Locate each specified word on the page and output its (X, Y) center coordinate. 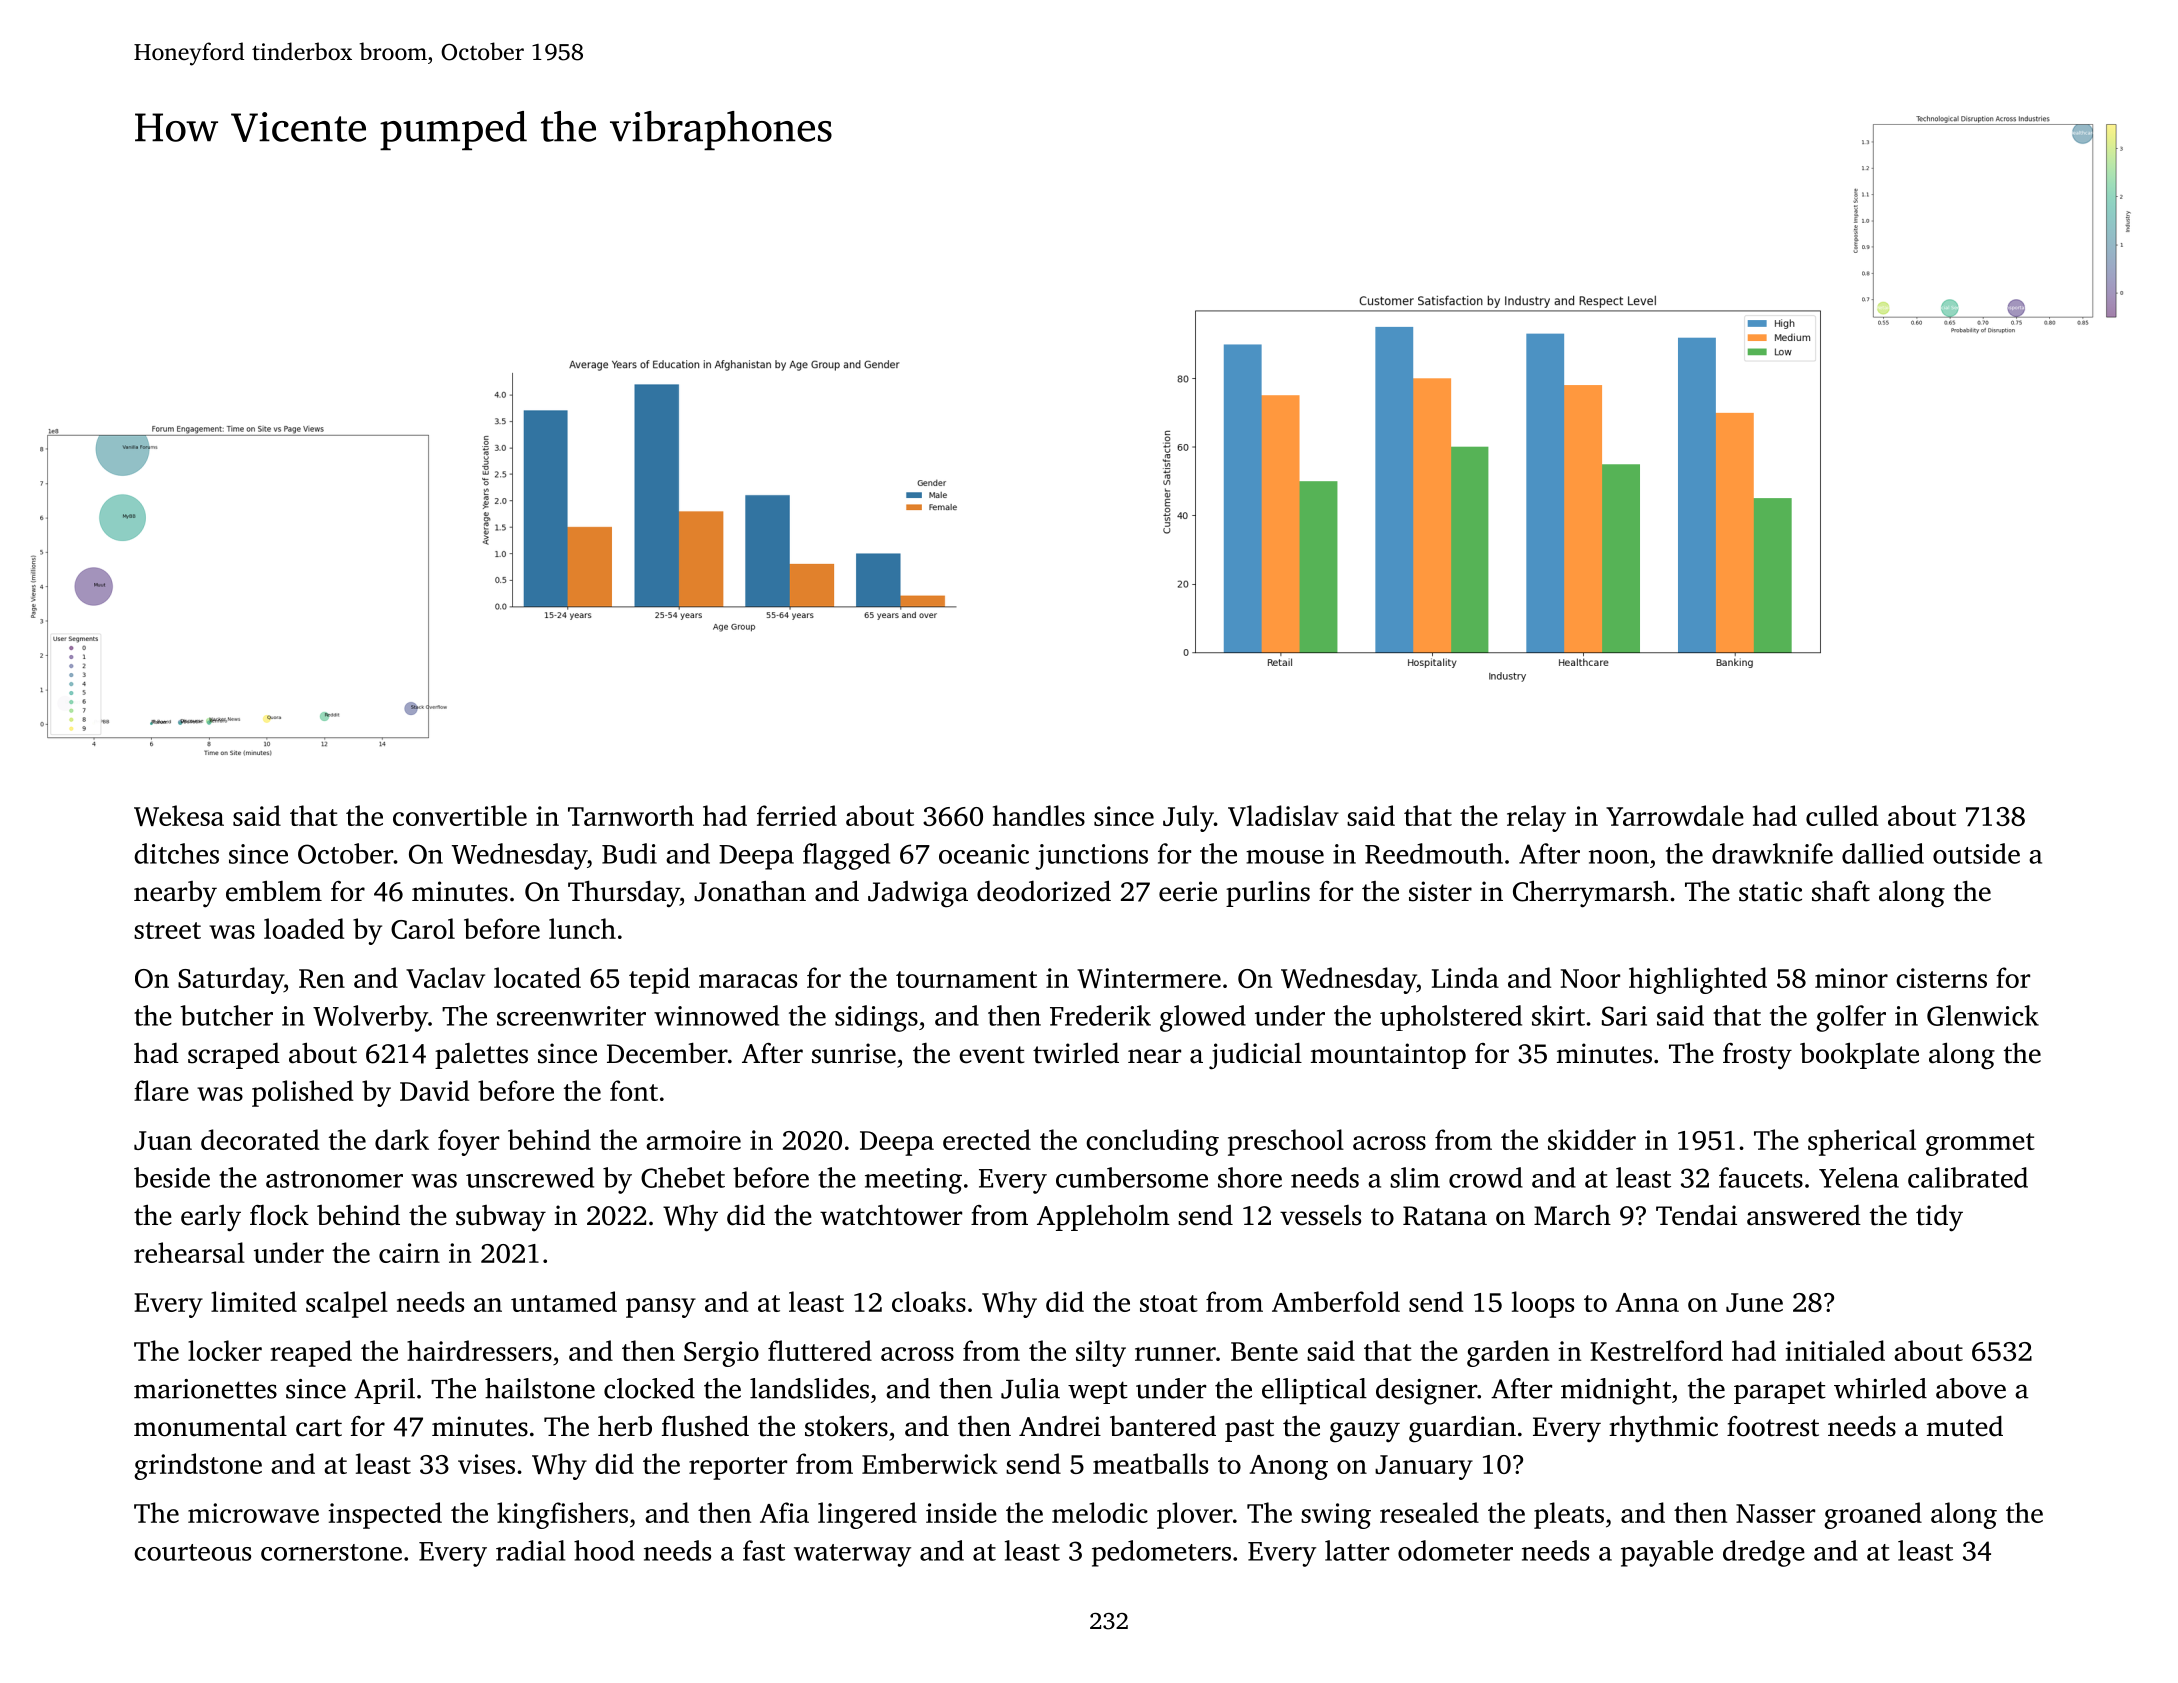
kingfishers (562, 1515)
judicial (1255, 1056)
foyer (468, 1142)
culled (1842, 815)
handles (1039, 815)
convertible (460, 815)
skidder (1592, 1139)
